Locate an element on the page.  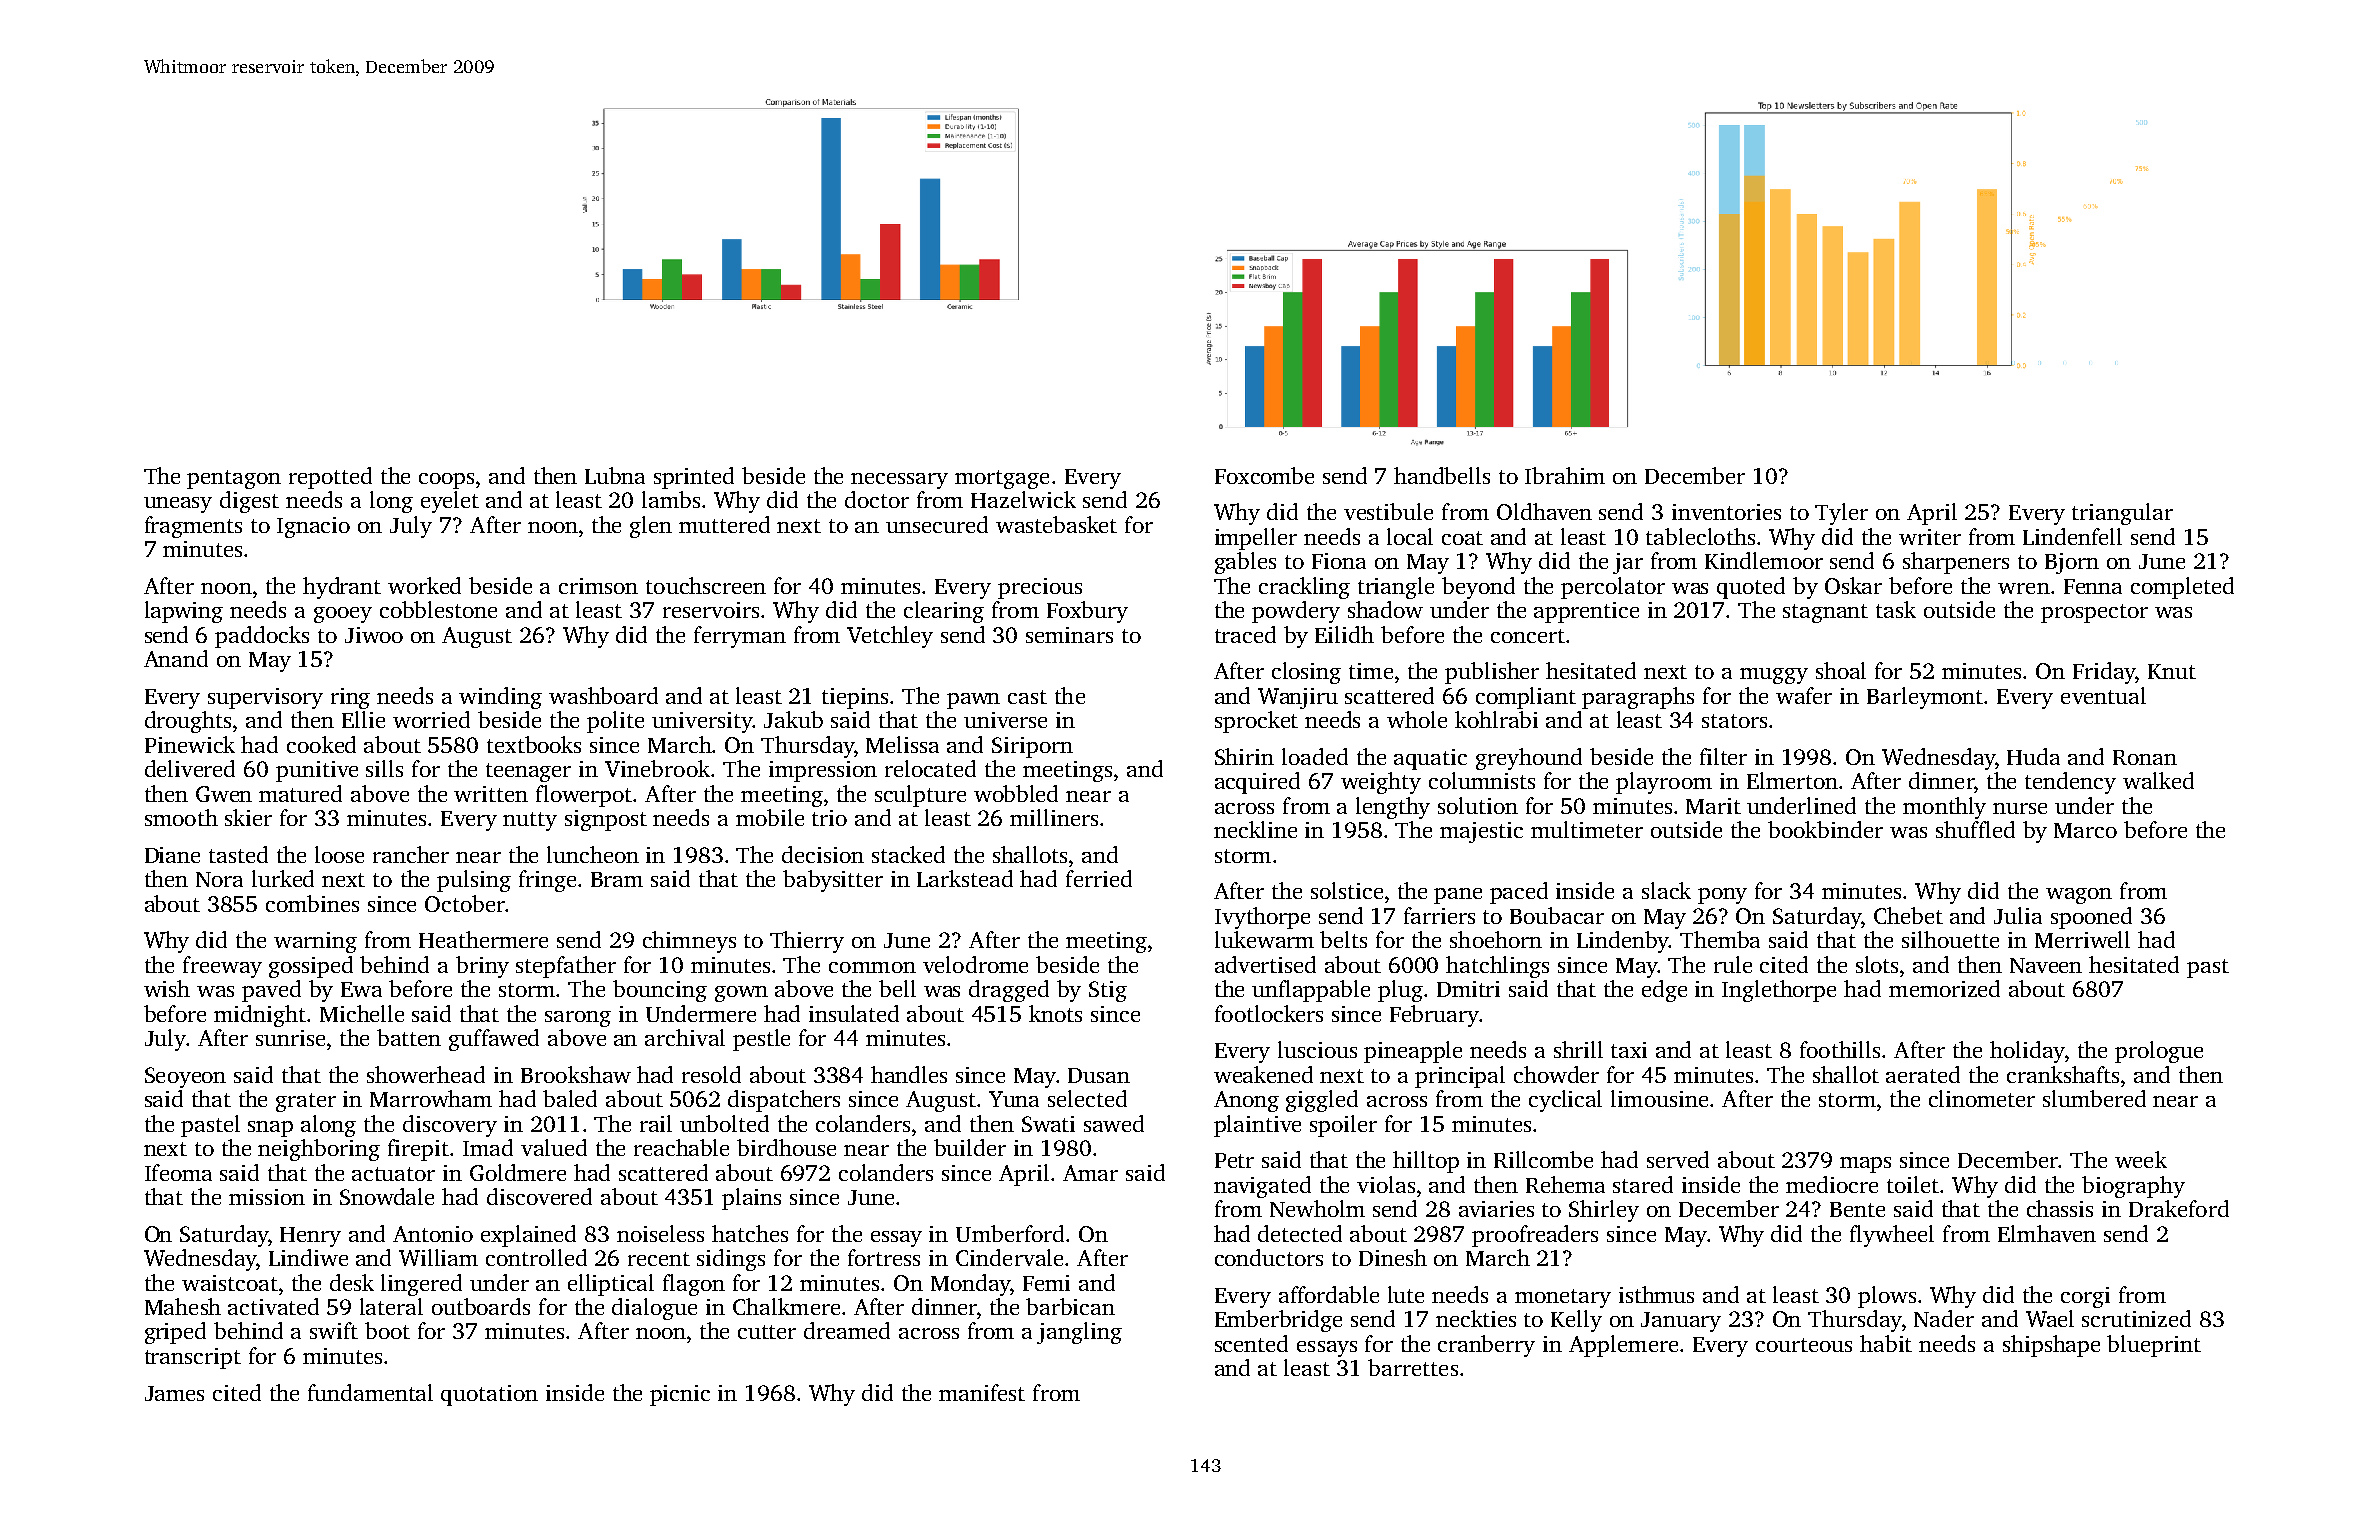
worried is located at coordinates (431, 719).
